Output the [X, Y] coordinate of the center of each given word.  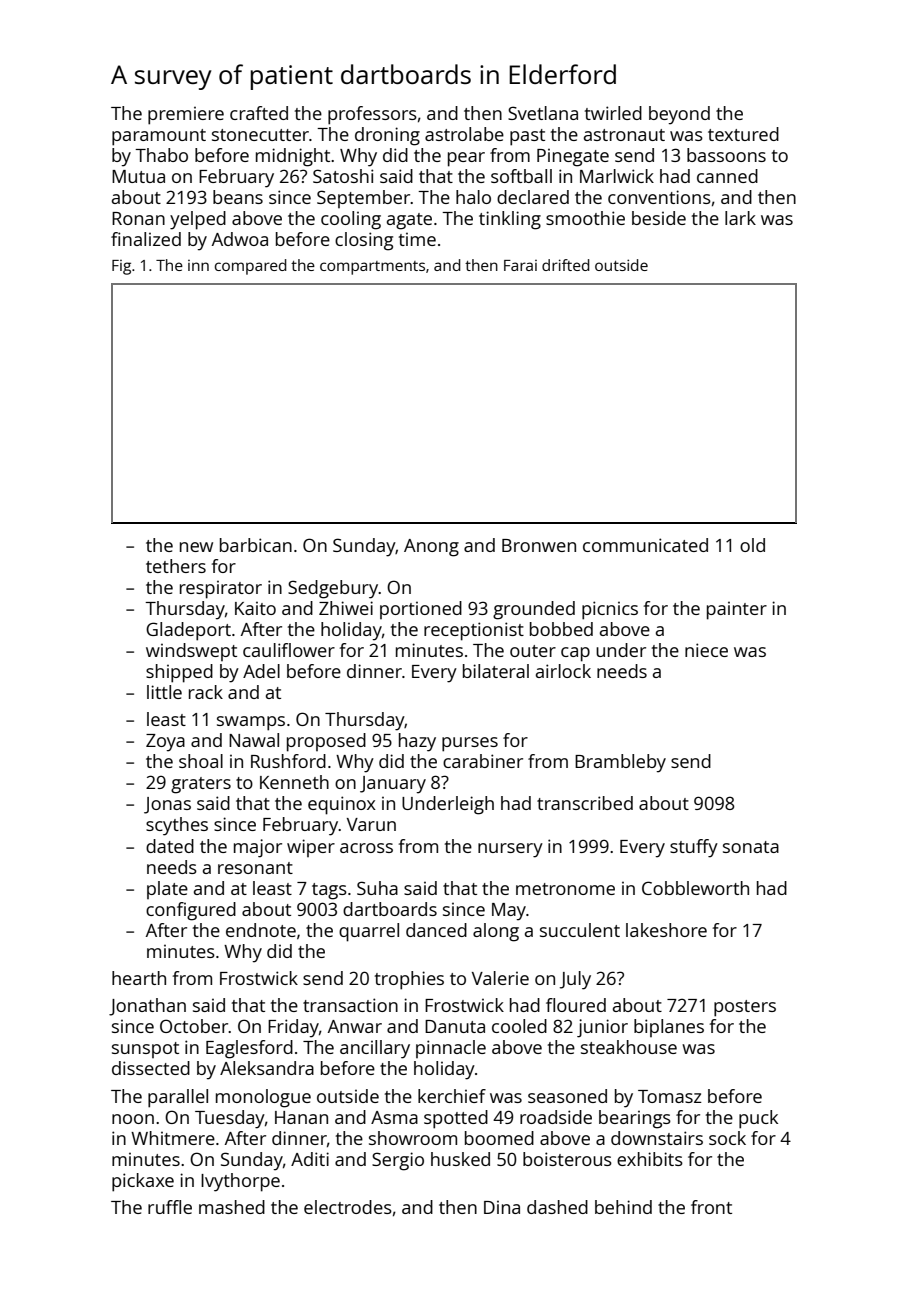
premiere [186, 115]
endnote [261, 930]
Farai [520, 265]
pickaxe [143, 1182]
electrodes [348, 1207]
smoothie [585, 218]
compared [251, 267]
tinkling [510, 220]
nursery [510, 850]
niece [706, 650]
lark [740, 218]
